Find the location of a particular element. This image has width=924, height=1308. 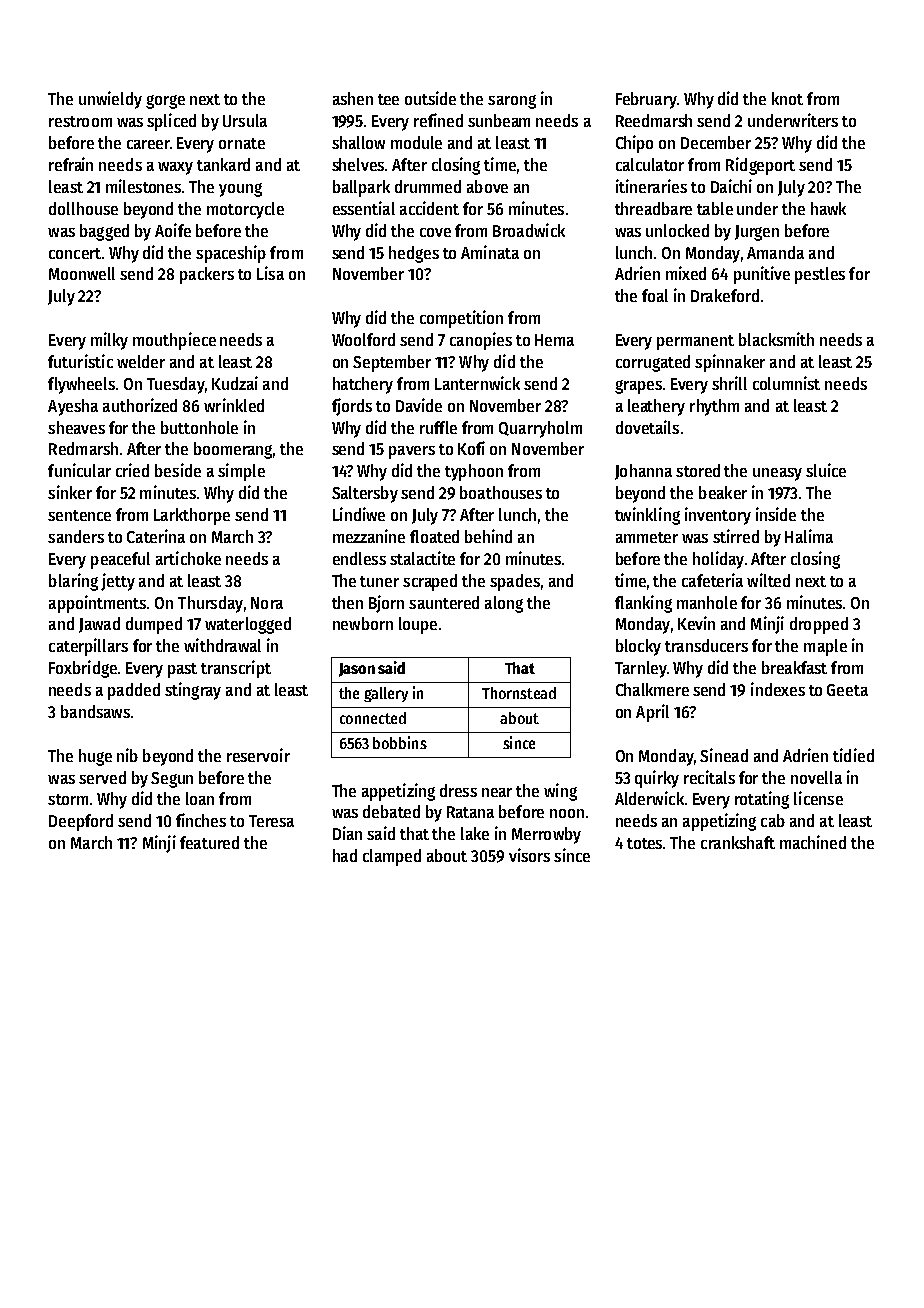

pavers is located at coordinates (412, 452).
